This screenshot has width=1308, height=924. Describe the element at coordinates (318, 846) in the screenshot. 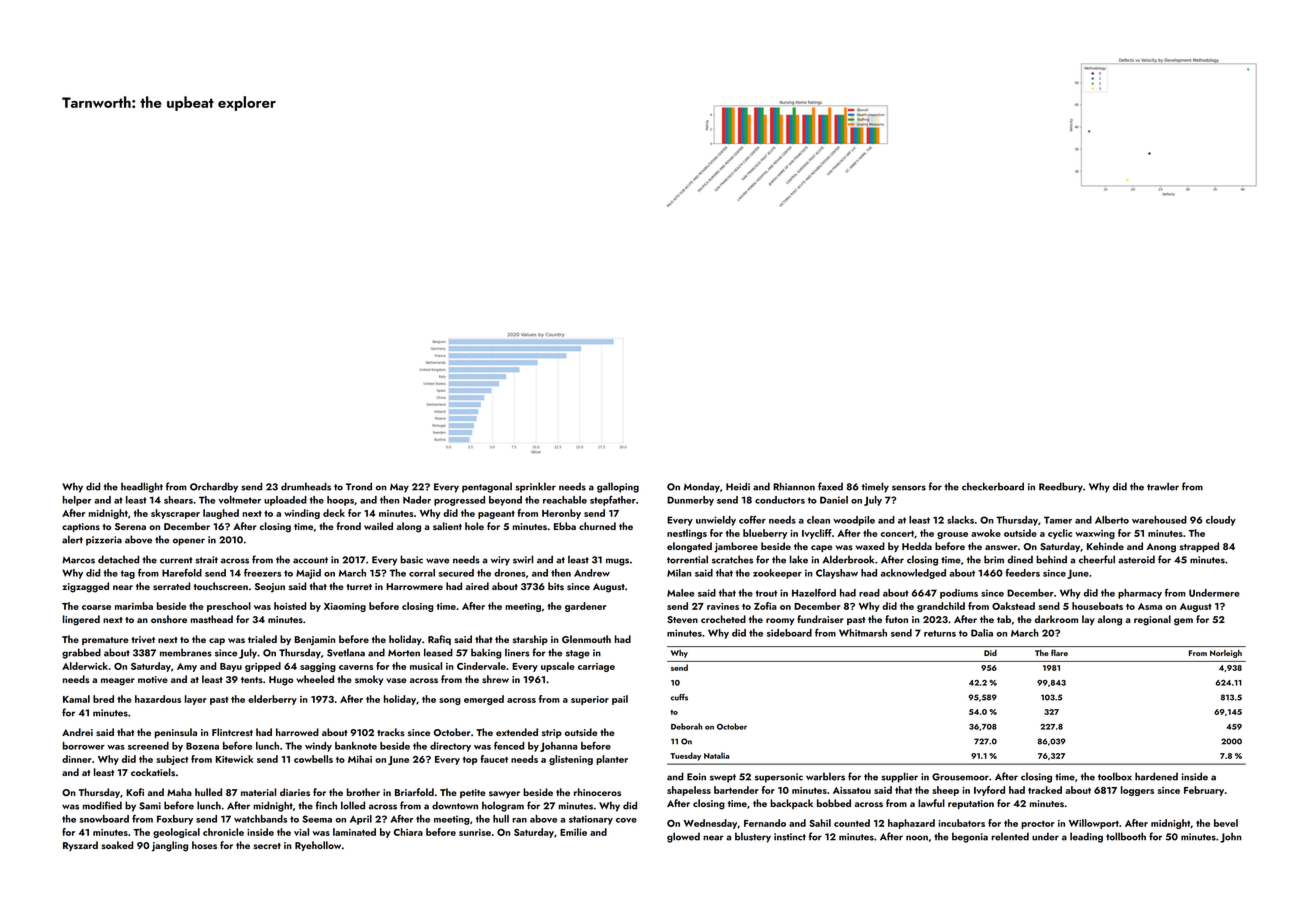

I see `Ryehollow` at that location.
